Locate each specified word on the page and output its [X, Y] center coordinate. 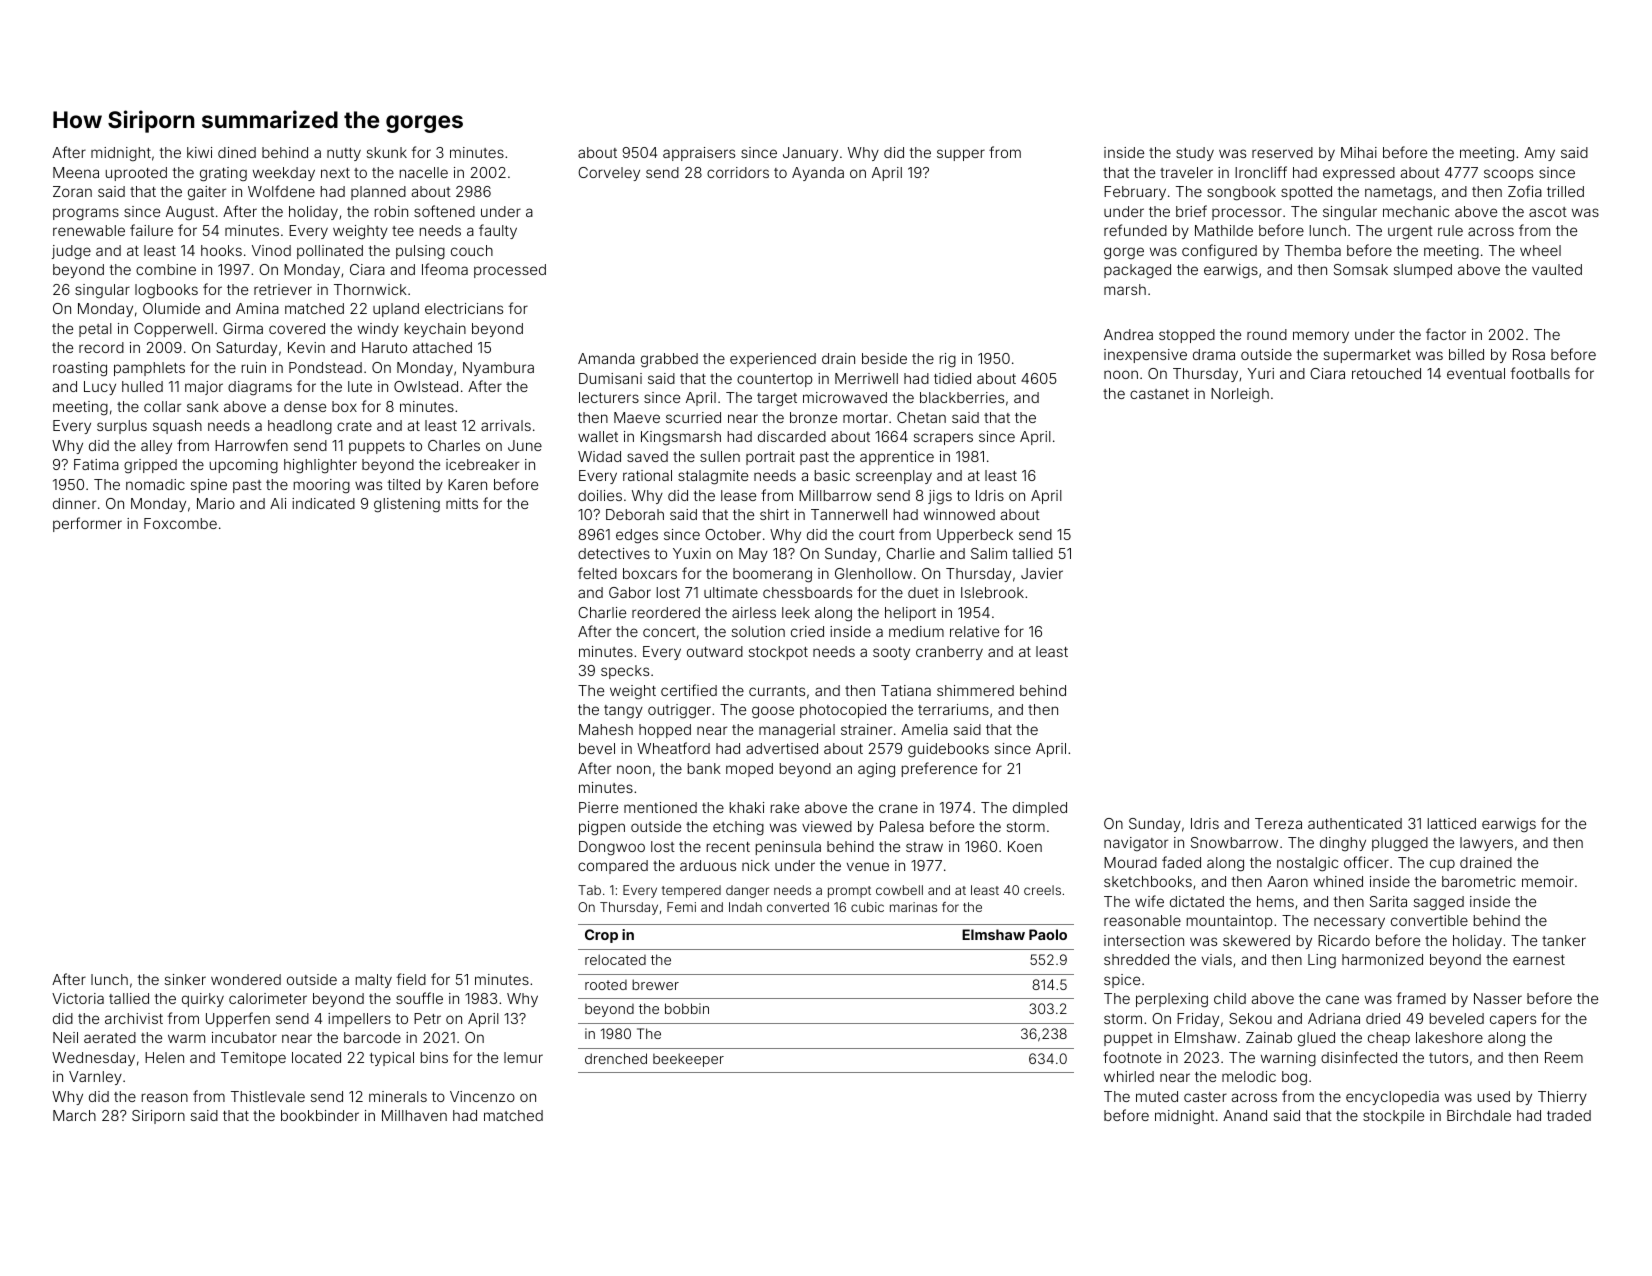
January [810, 154]
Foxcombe [180, 523]
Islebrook [992, 592]
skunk [387, 152]
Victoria [78, 998]
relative [974, 631]
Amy [1539, 154]
